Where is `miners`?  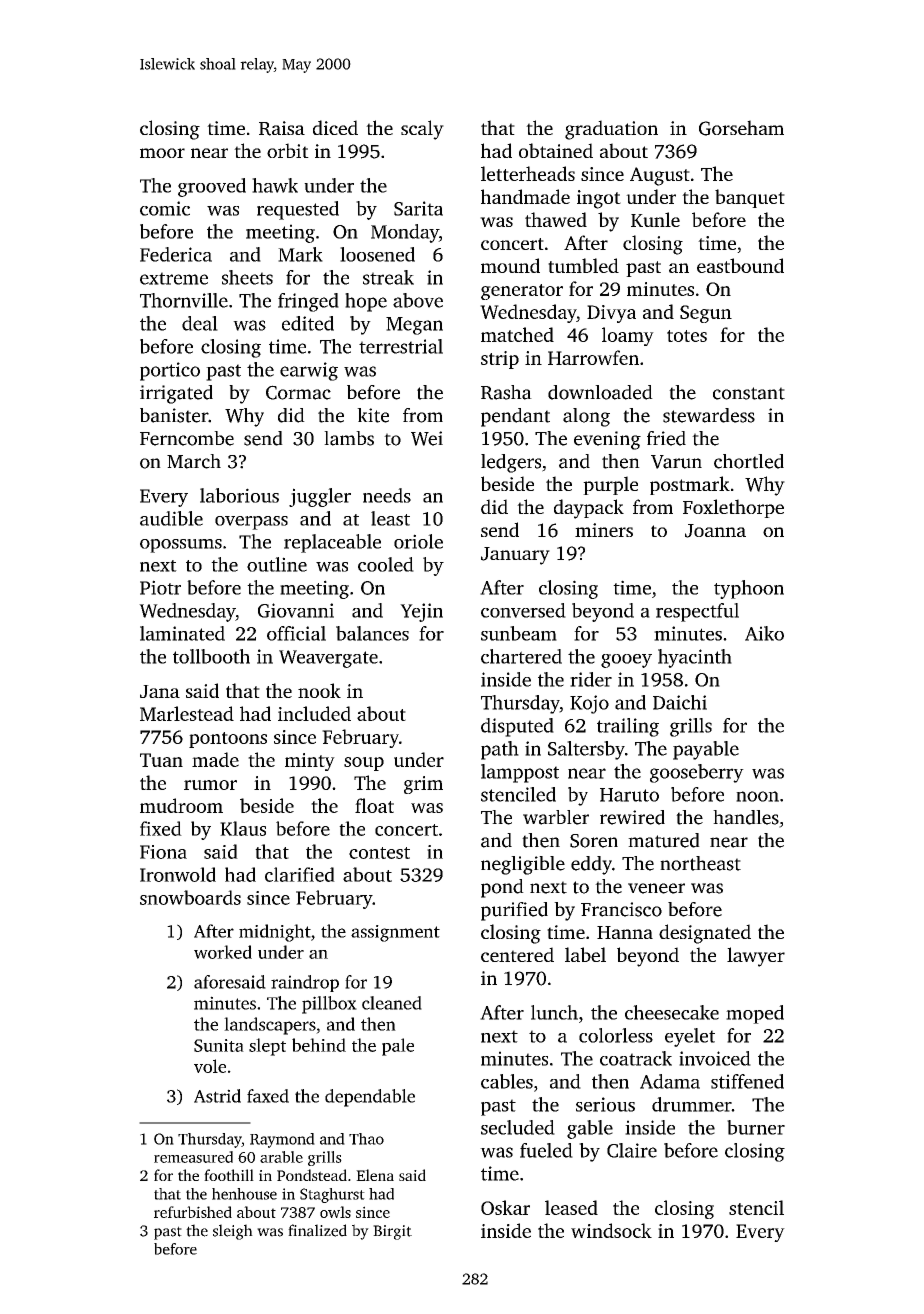
miners is located at coordinates (604, 530).
